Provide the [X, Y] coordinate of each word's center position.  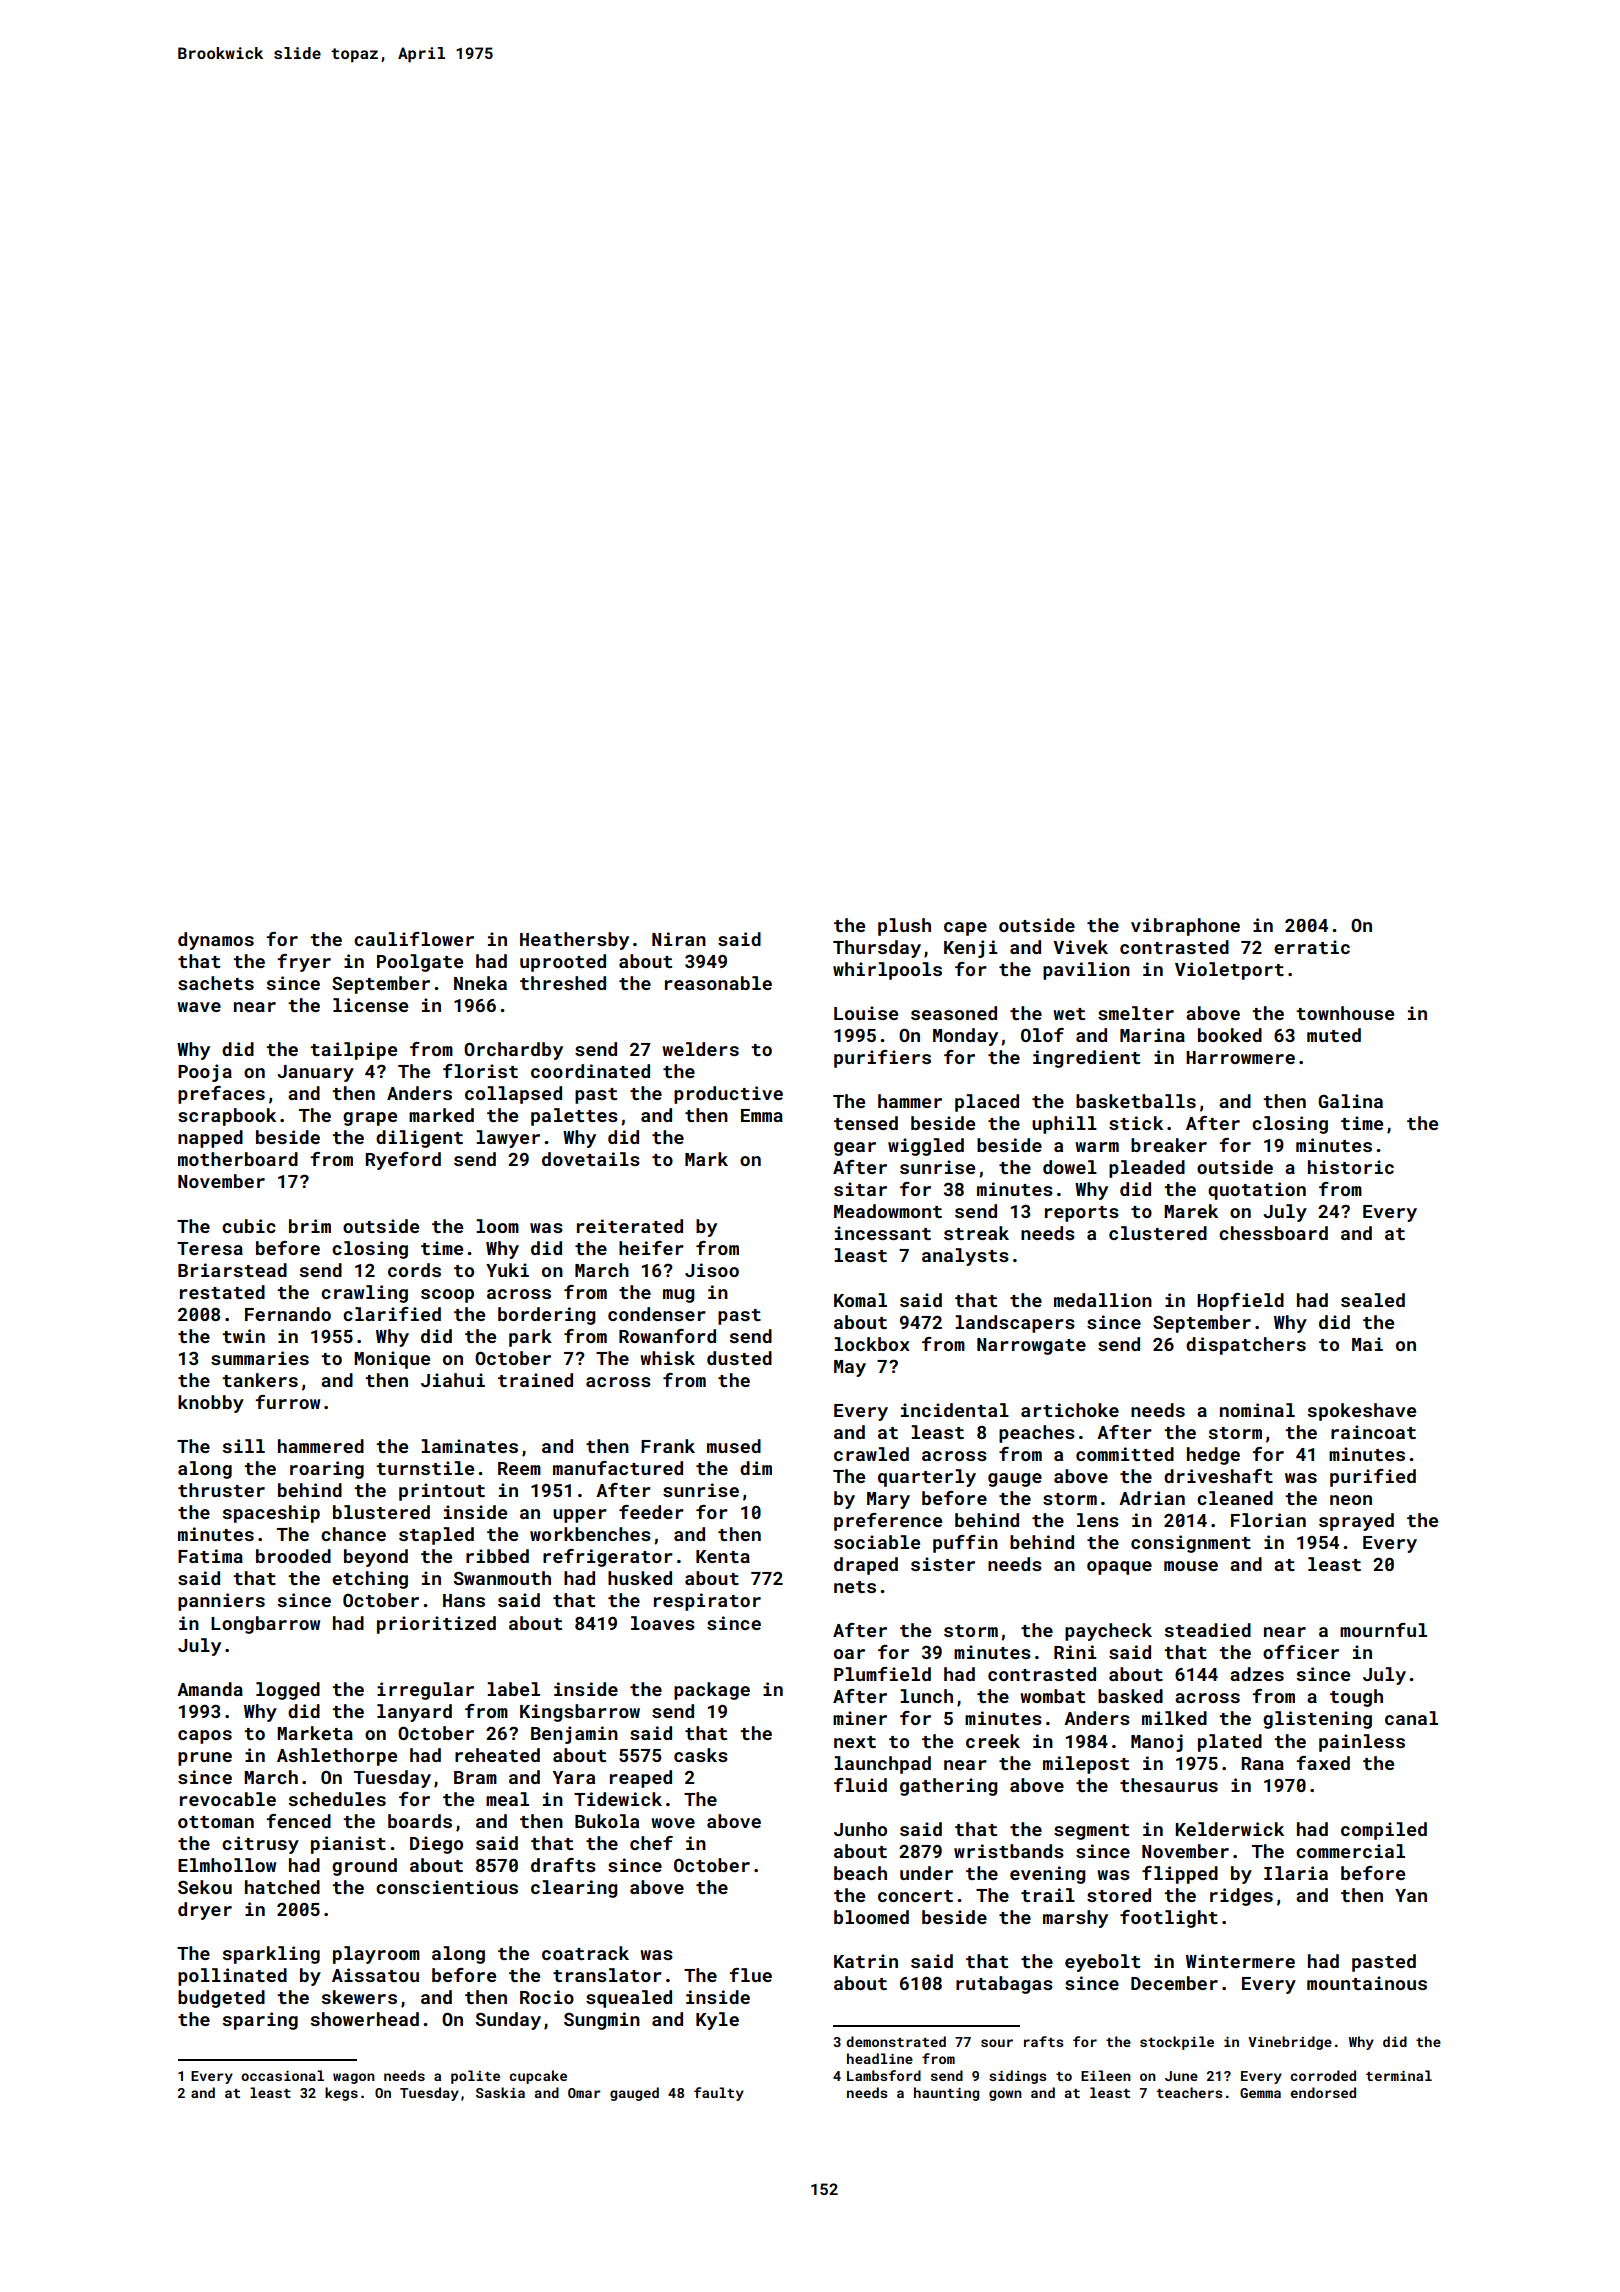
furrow [287, 1402]
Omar [584, 2093]
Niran [679, 939]
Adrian [1152, 1498]
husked [640, 1578]
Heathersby [574, 941]
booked [1230, 1035]
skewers [359, 1997]
